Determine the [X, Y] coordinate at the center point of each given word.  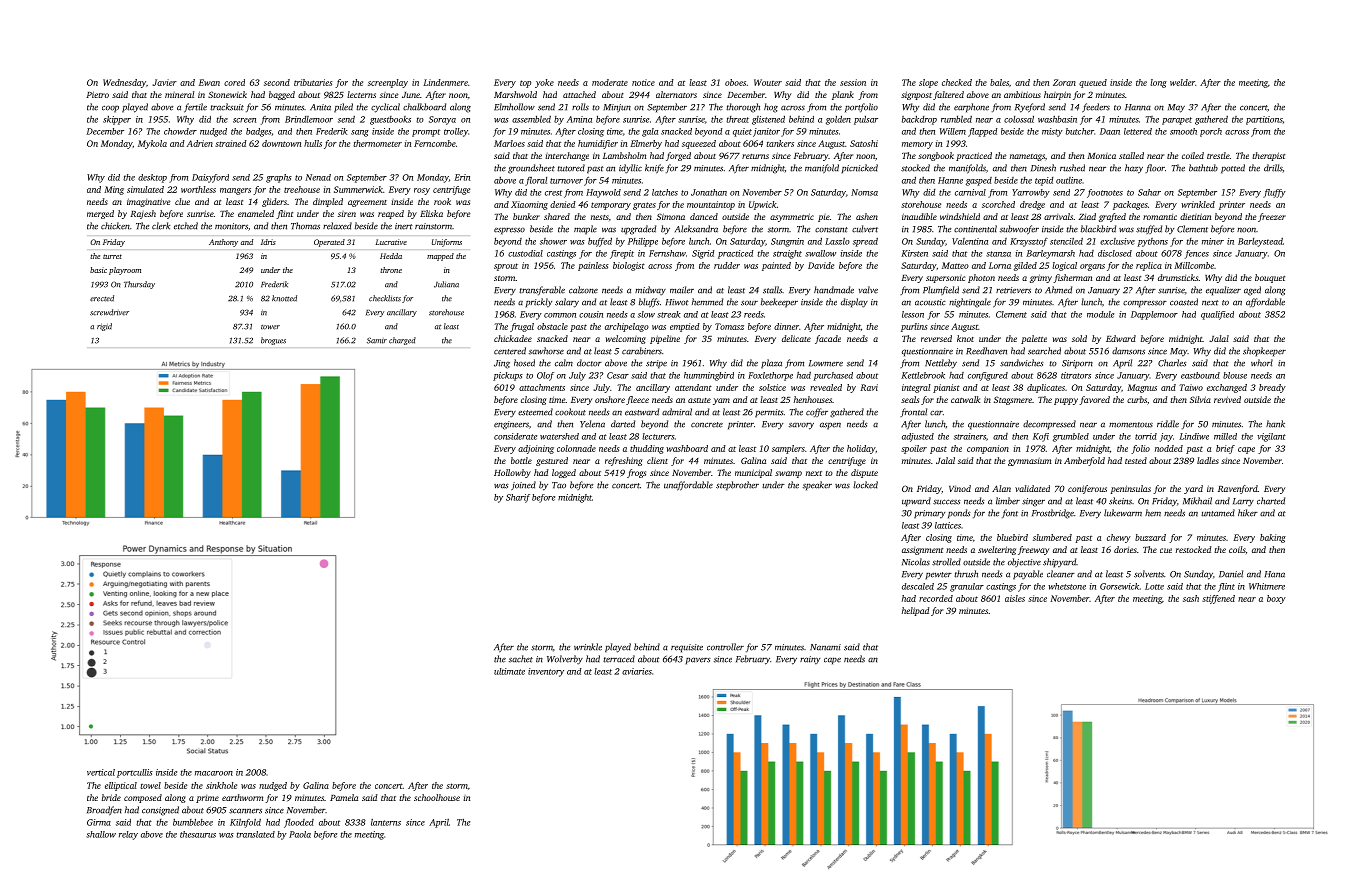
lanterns [386, 822]
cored [234, 82]
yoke [544, 83]
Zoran [1064, 82]
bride [111, 797]
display [854, 303]
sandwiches [1022, 363]
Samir [377, 340]
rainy [810, 660]
